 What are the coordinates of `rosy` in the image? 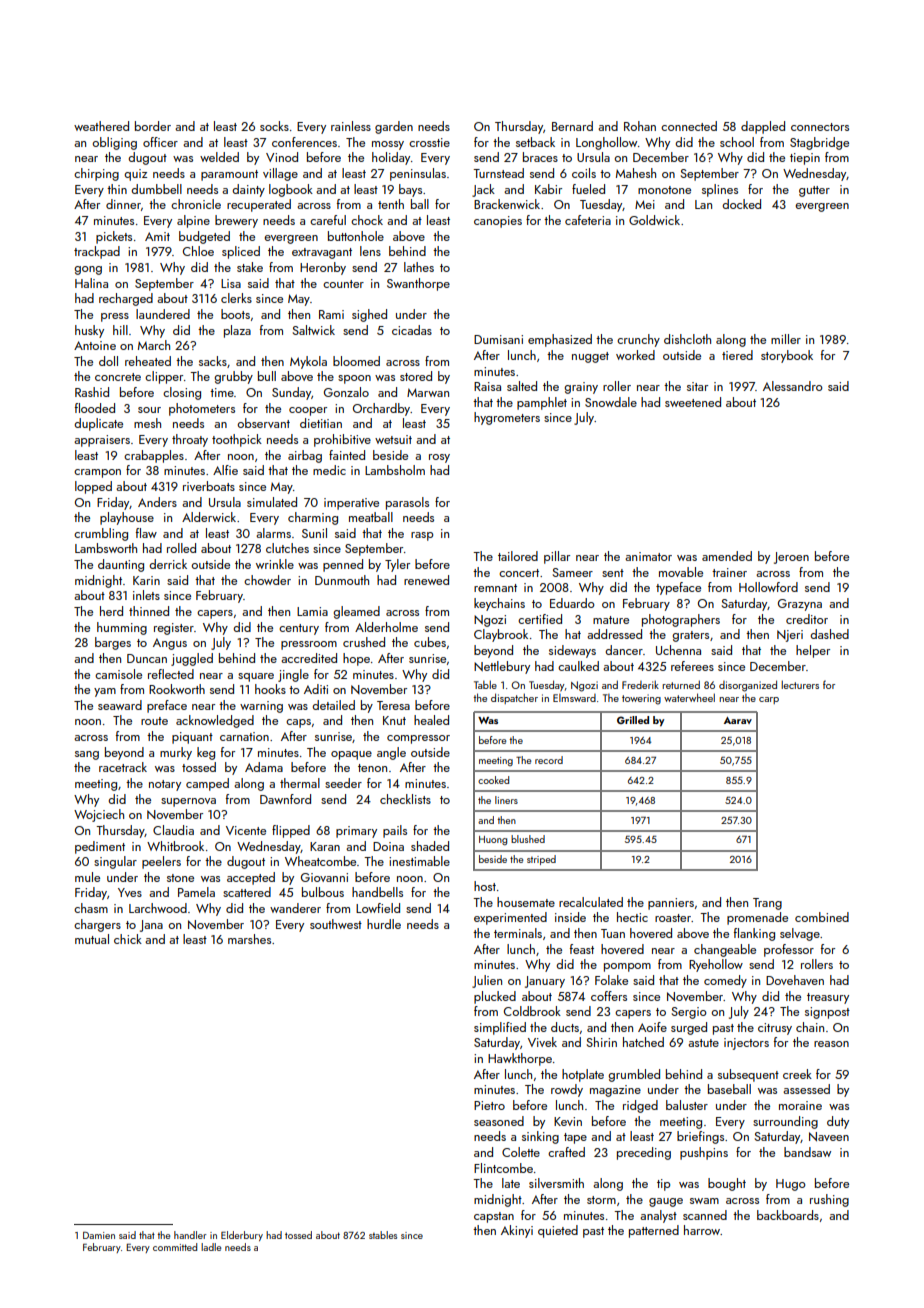 It's located at (439, 458).
